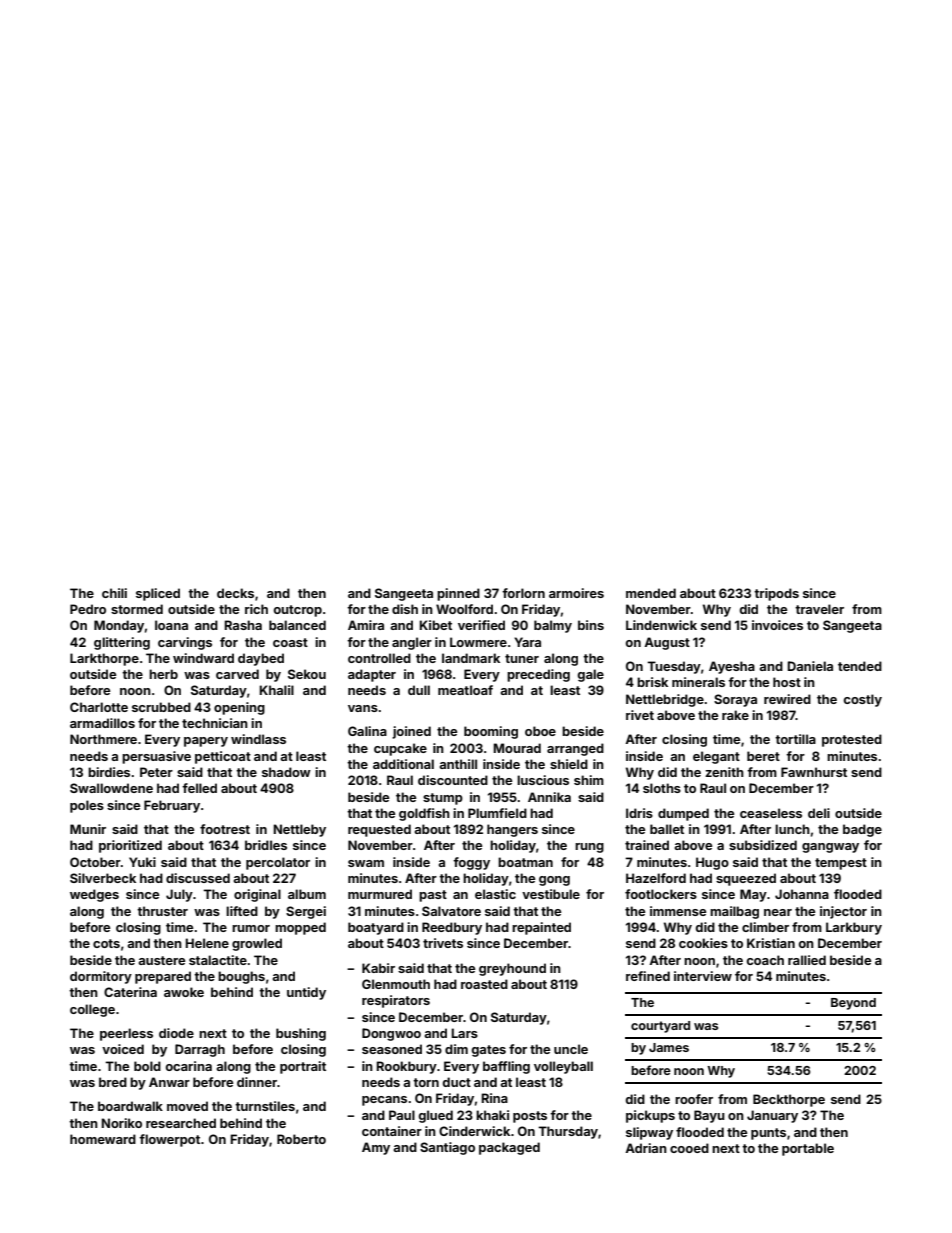 The image size is (952, 1233). What do you see at coordinates (576, 593) in the document?
I see `armoires` at bounding box center [576, 593].
